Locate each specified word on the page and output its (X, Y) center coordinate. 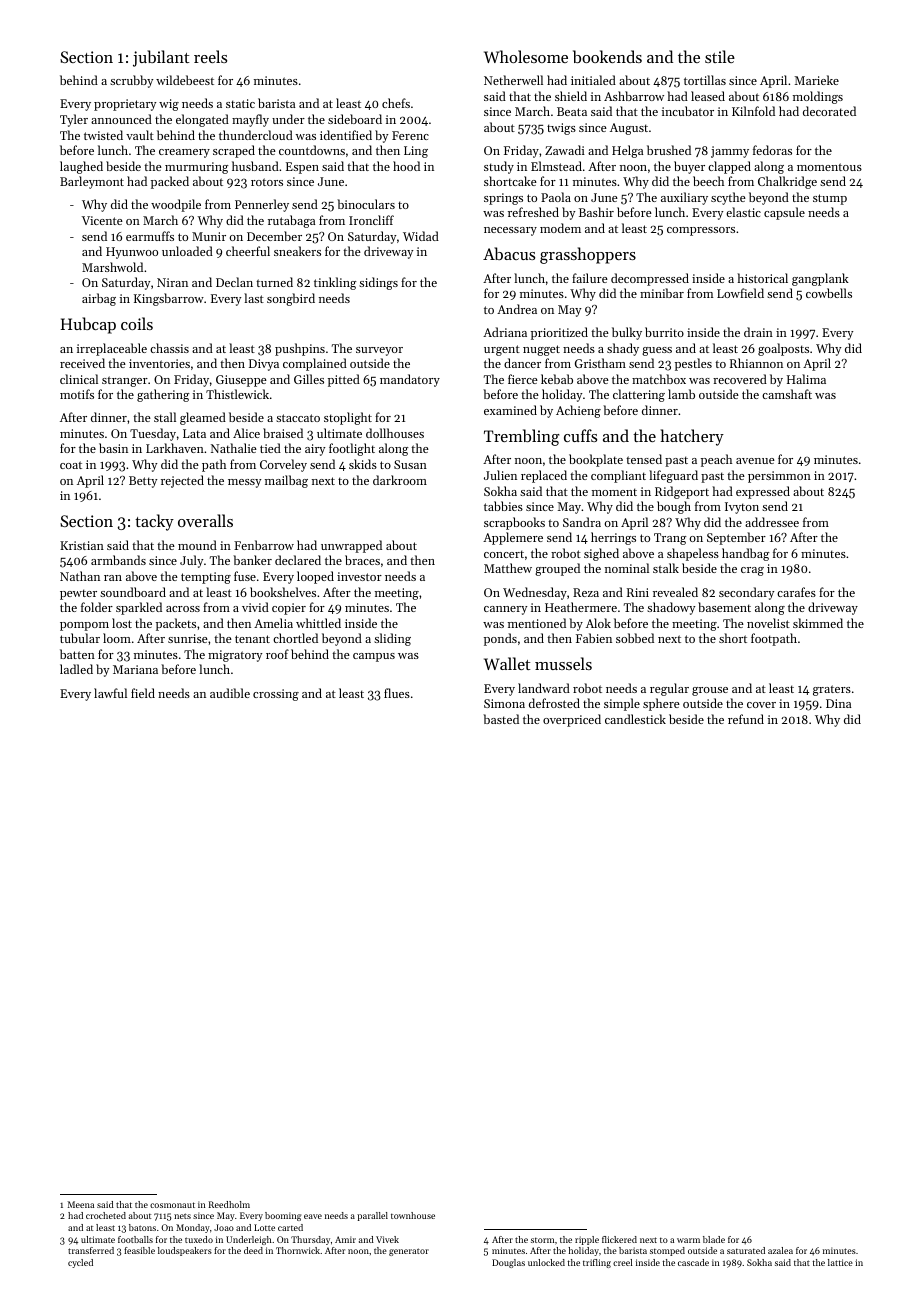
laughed (81, 167)
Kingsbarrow (169, 299)
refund (746, 719)
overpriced (572, 720)
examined (510, 410)
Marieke (817, 80)
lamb (681, 394)
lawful (110, 693)
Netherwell (513, 80)
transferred (91, 1250)
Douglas (508, 1263)
